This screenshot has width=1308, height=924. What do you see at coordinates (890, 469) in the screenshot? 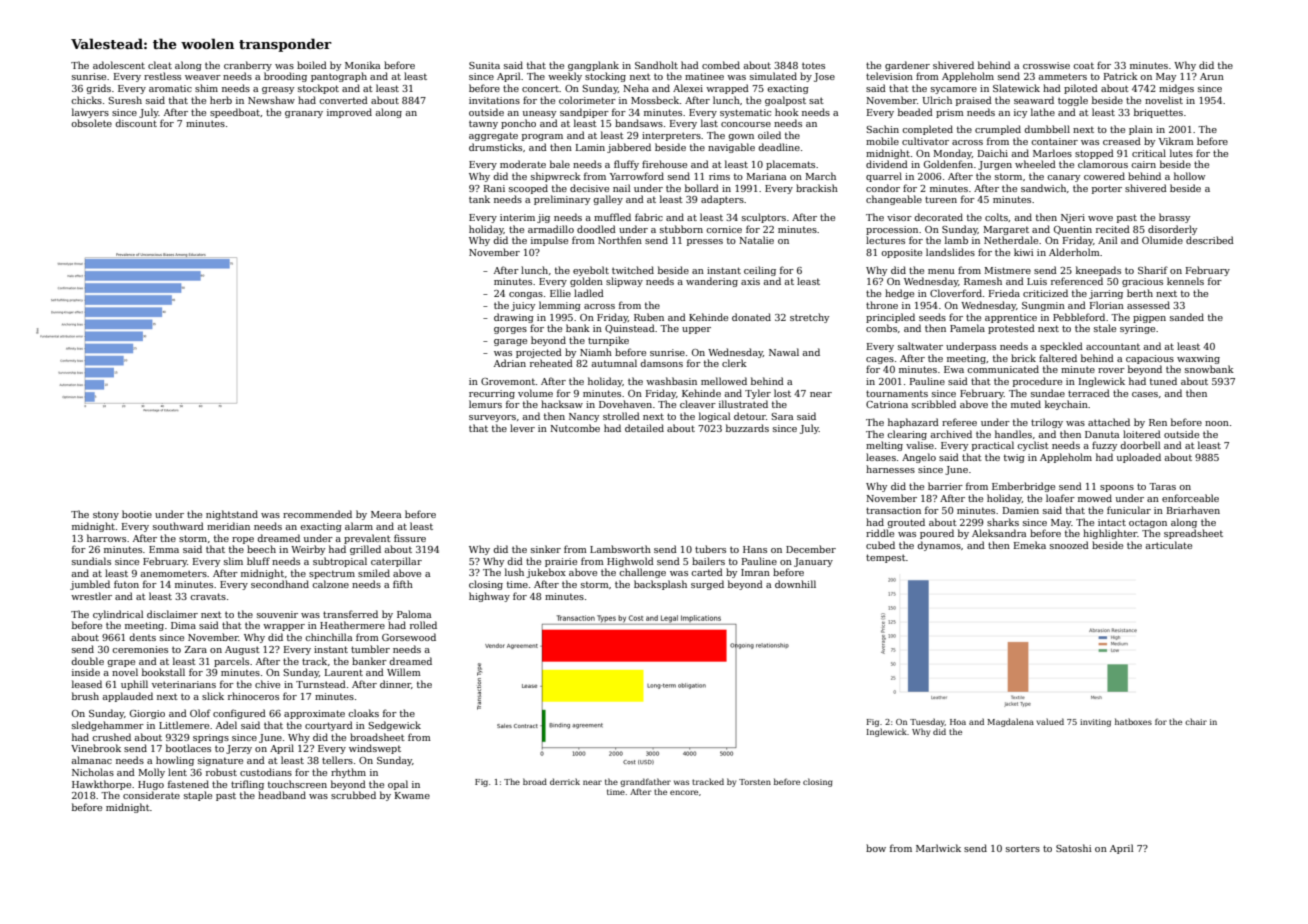
I see `harnesses` at bounding box center [890, 469].
